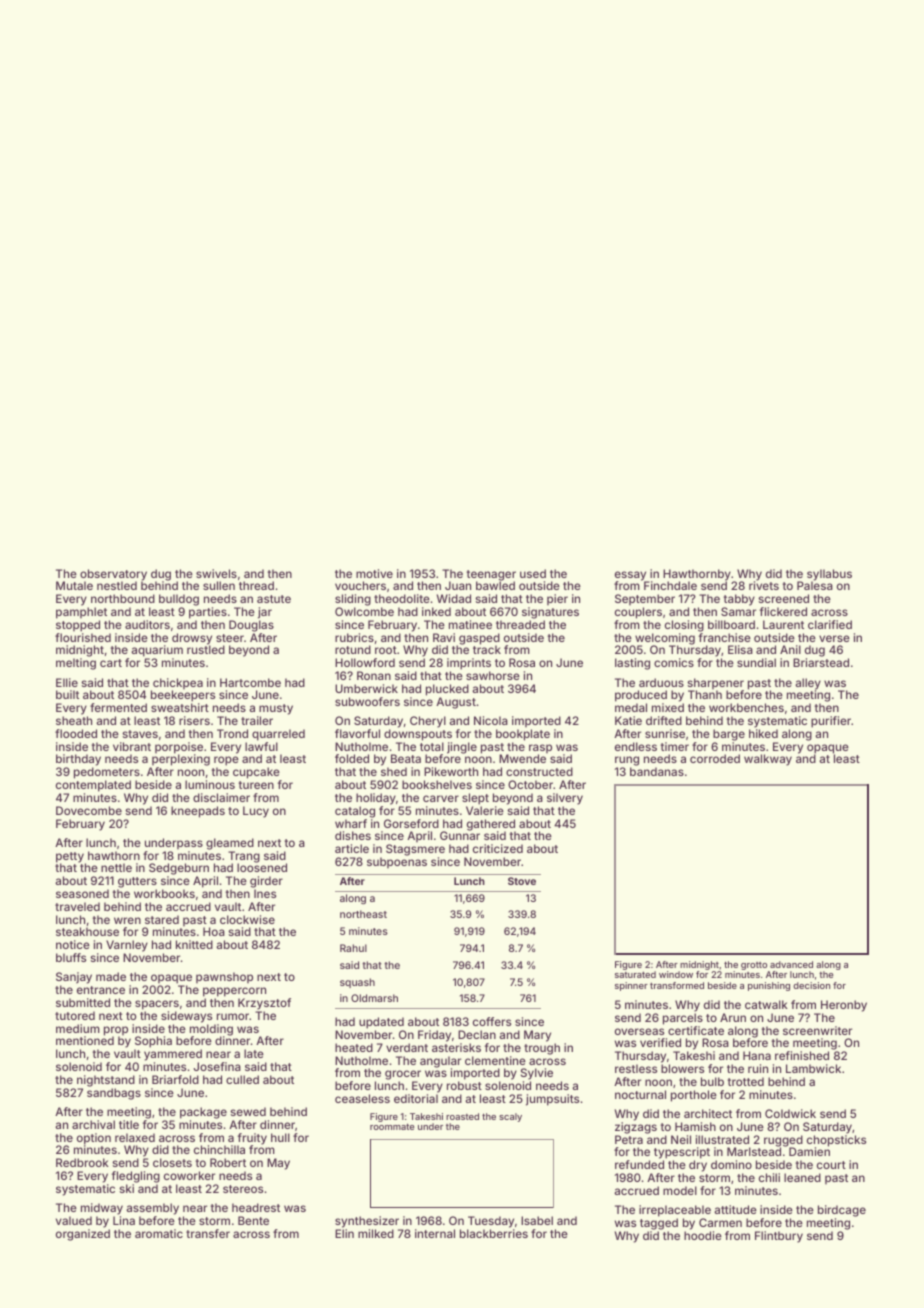  Describe the element at coordinates (808, 684) in the page. I see `alley` at that location.
